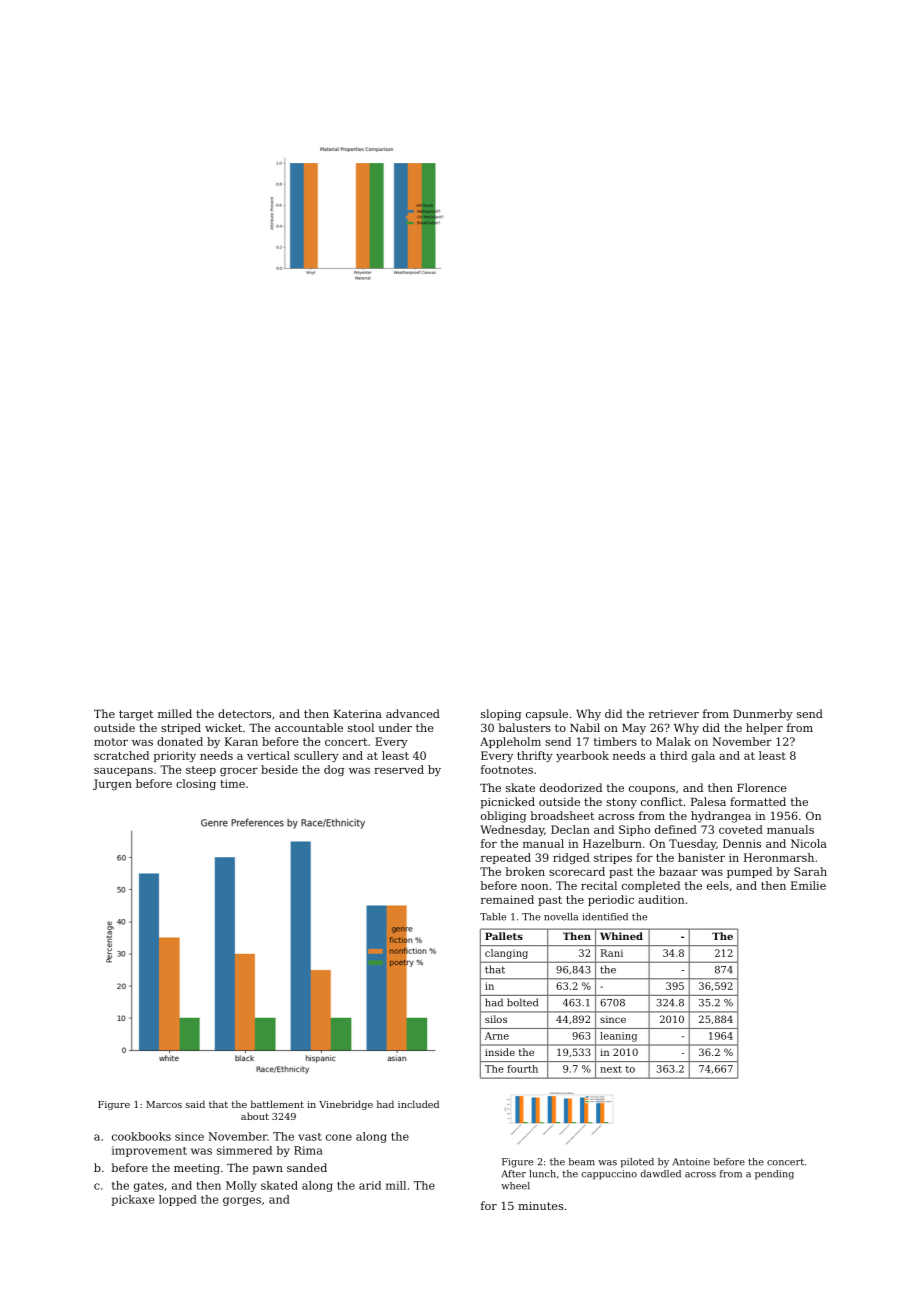  I want to click on bazaar, so click(678, 871).
